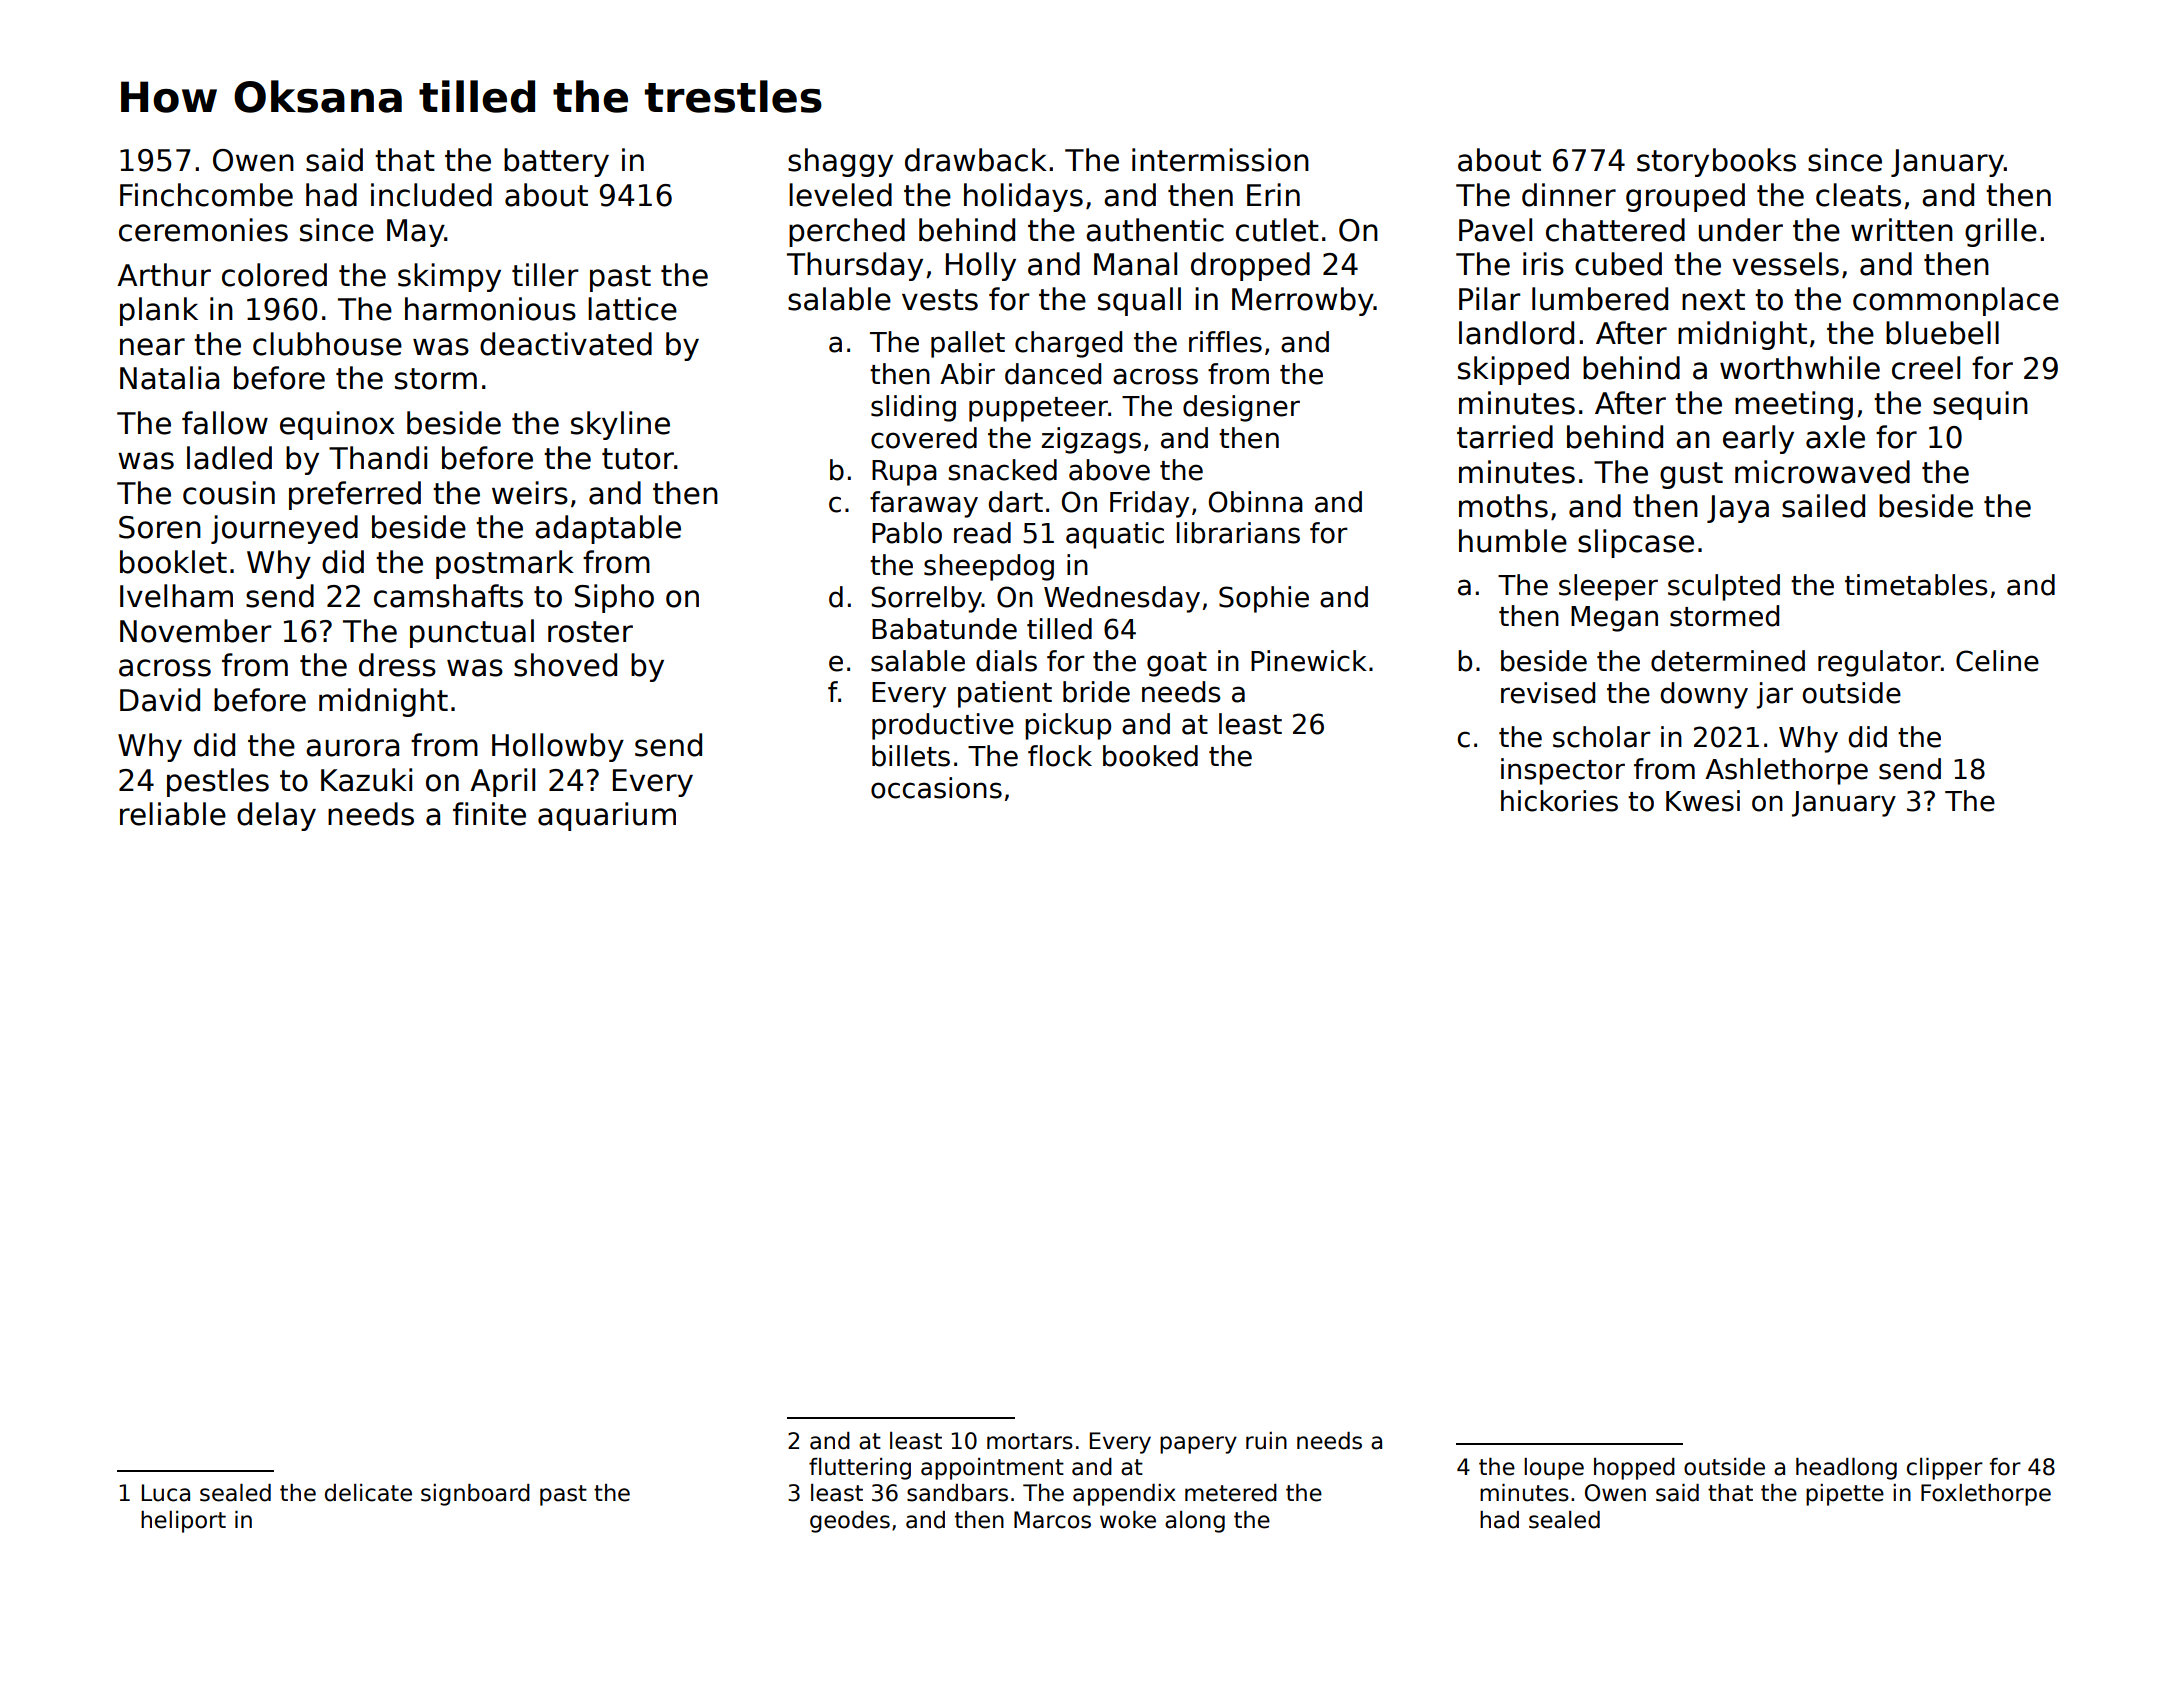  What do you see at coordinates (1858, 195) in the screenshot?
I see `cleats` at bounding box center [1858, 195].
